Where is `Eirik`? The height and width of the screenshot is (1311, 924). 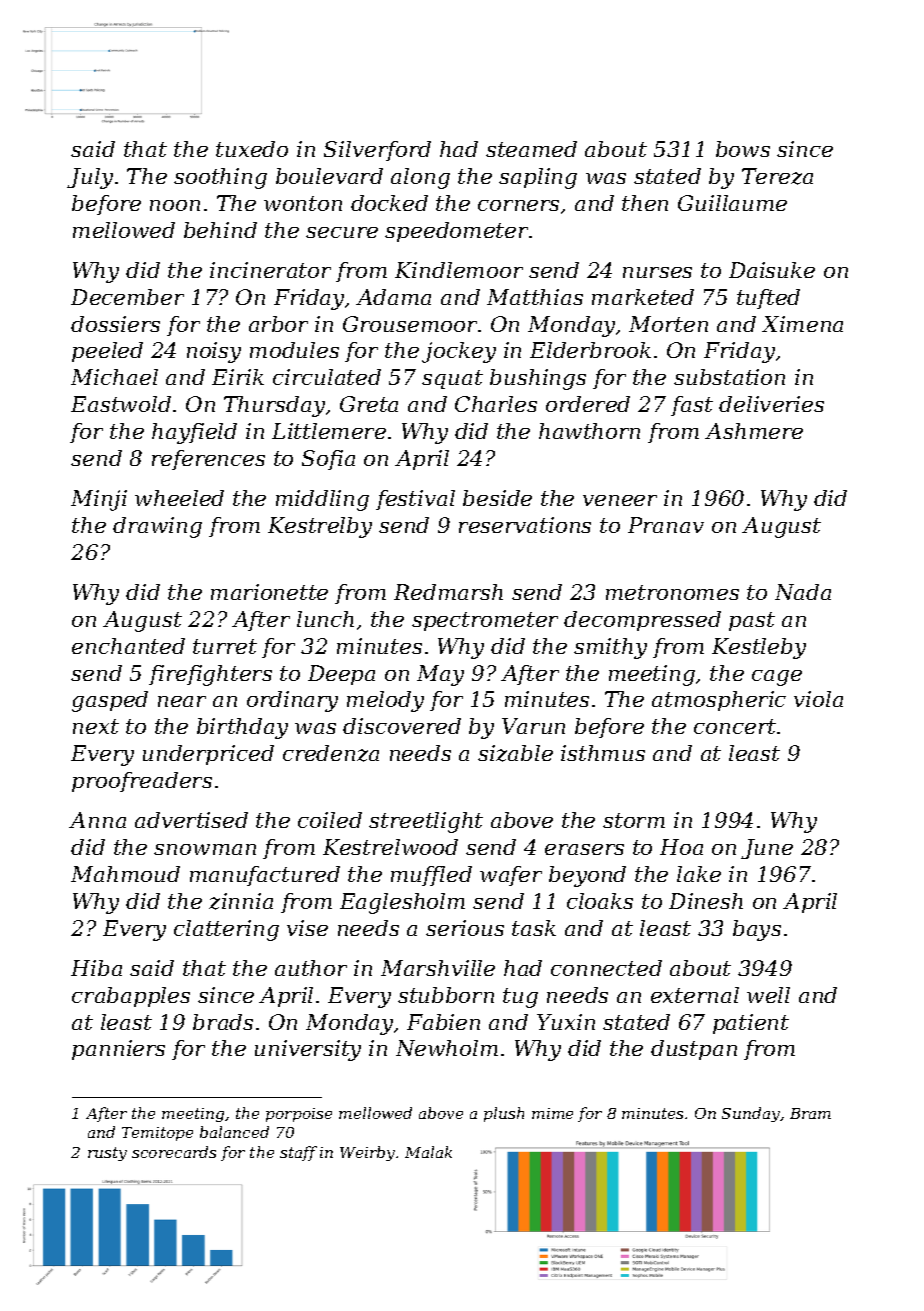 Eirik is located at coordinates (238, 377).
